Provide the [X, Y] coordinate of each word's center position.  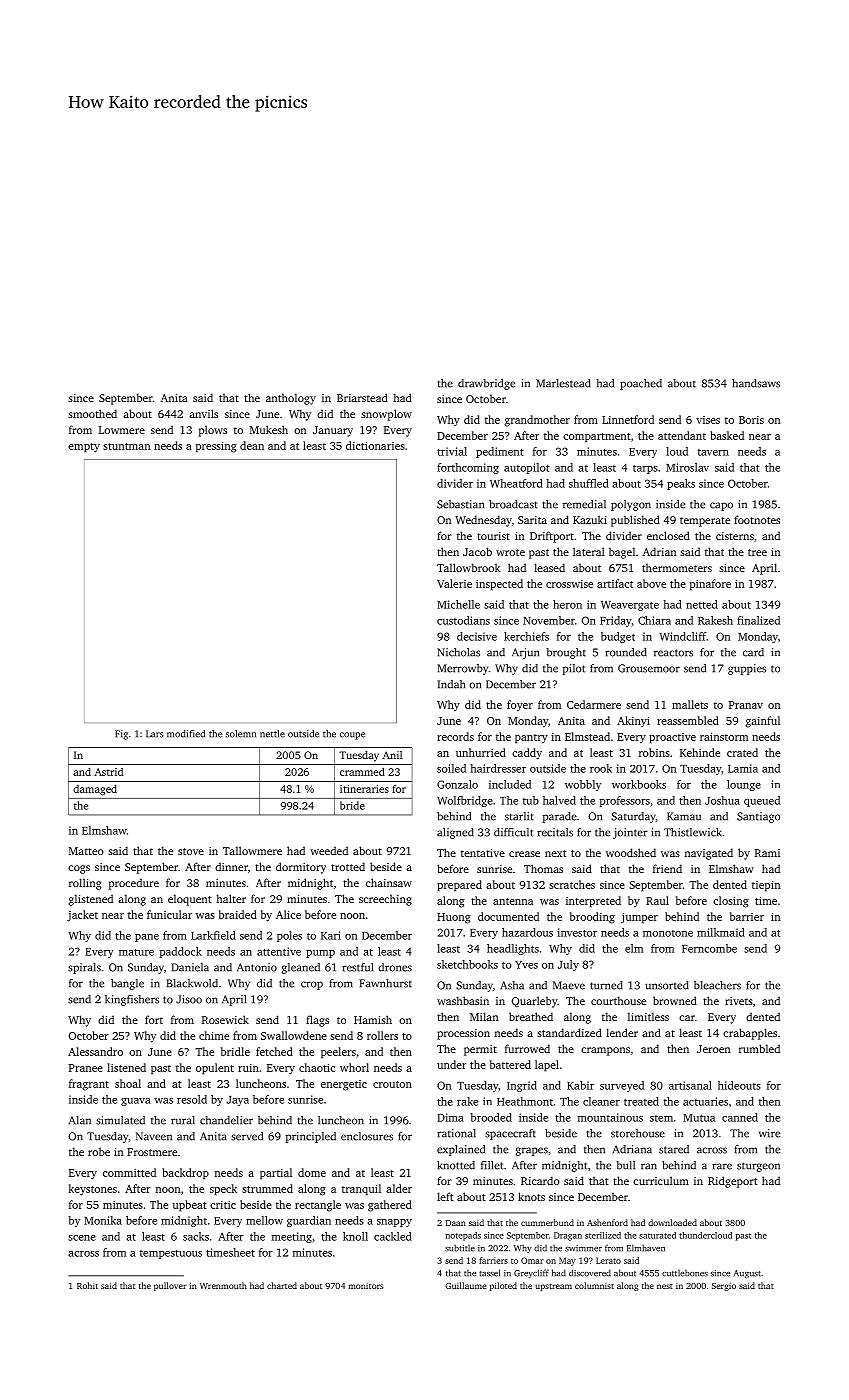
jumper [639, 918]
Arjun [525, 653]
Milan [484, 1016]
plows [213, 431]
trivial [452, 451]
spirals [84, 968]
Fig [121, 735]
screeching [385, 900]
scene [82, 1238]
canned [740, 1117]
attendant [682, 435]
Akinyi [633, 721]
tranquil [361, 1190]
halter [231, 898]
